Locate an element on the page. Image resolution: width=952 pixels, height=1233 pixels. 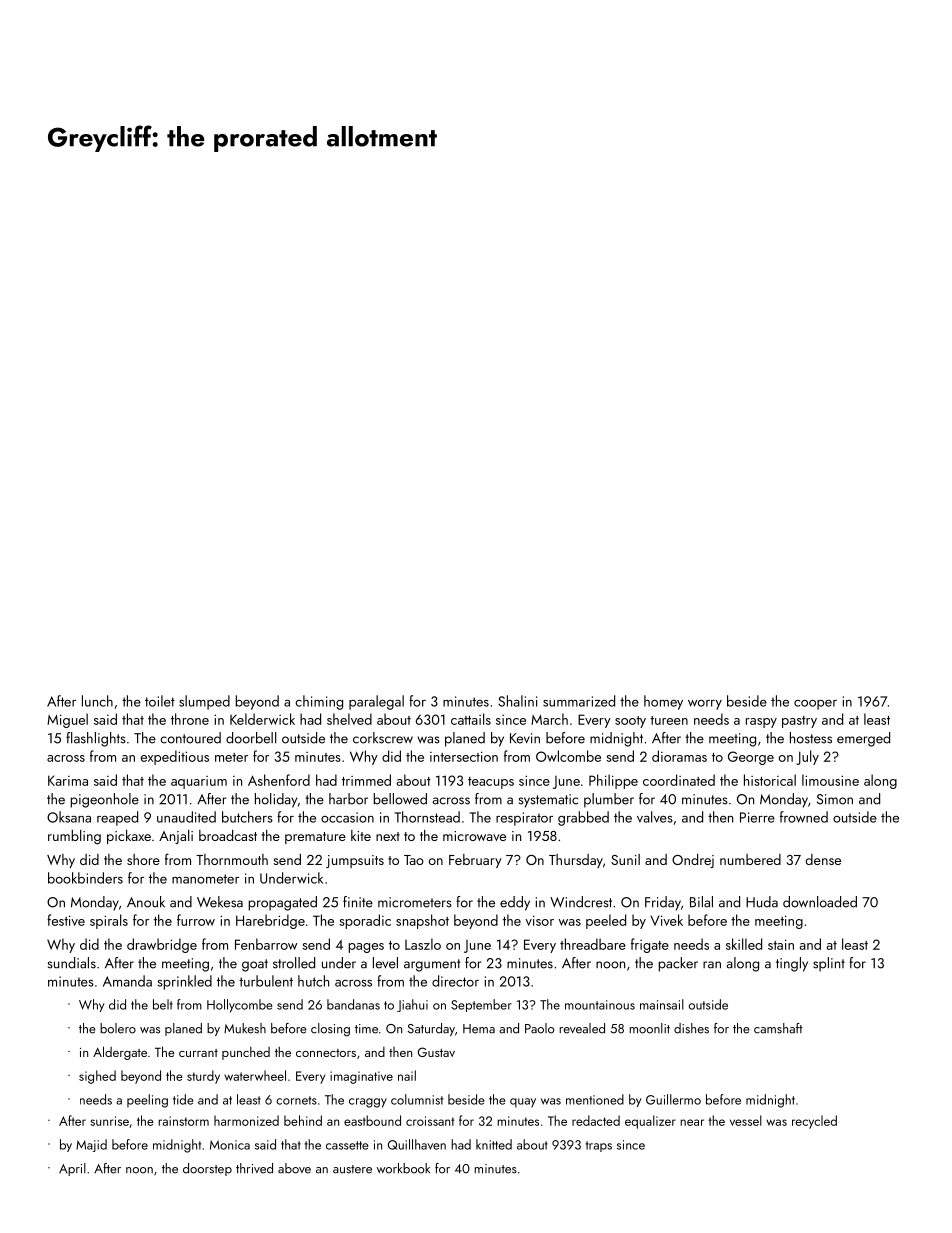
Hollycombe is located at coordinates (239, 1006).
